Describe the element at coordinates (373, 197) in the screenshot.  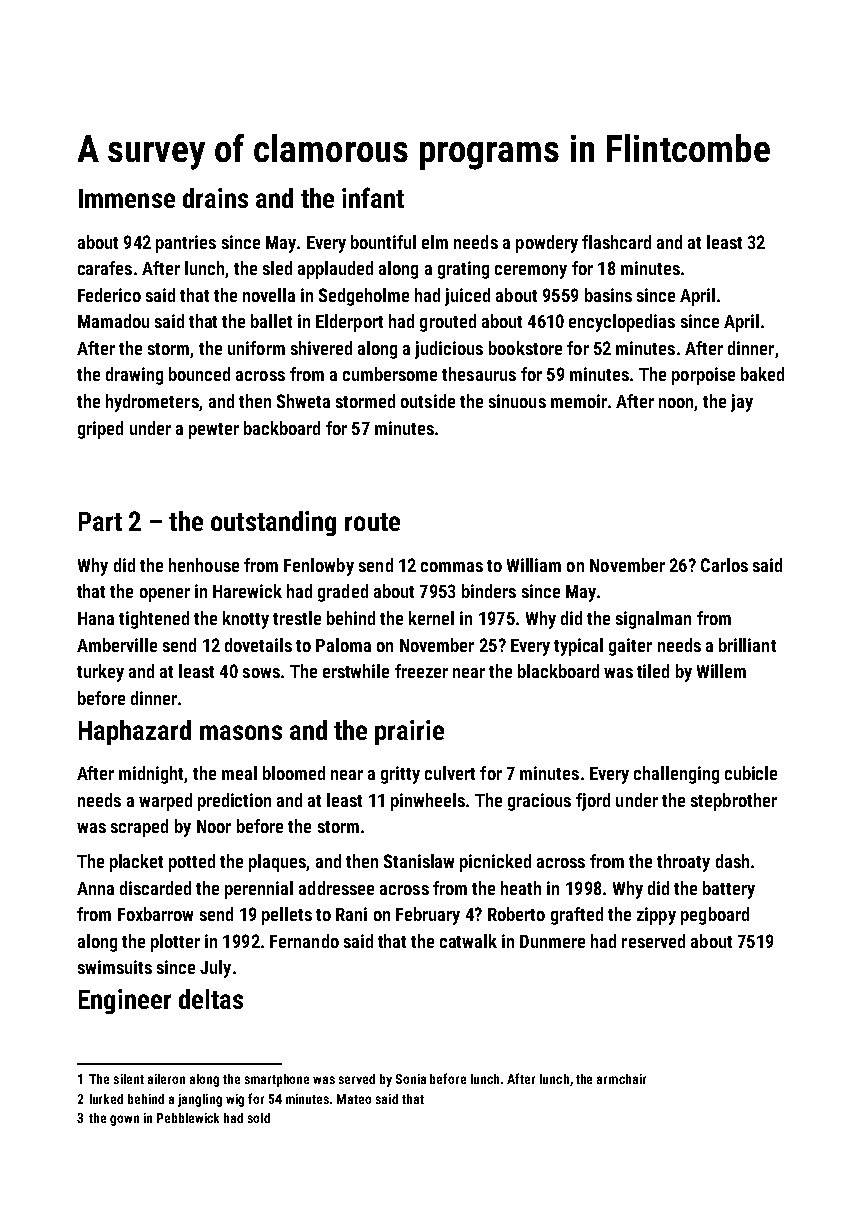
I see `infant` at that location.
